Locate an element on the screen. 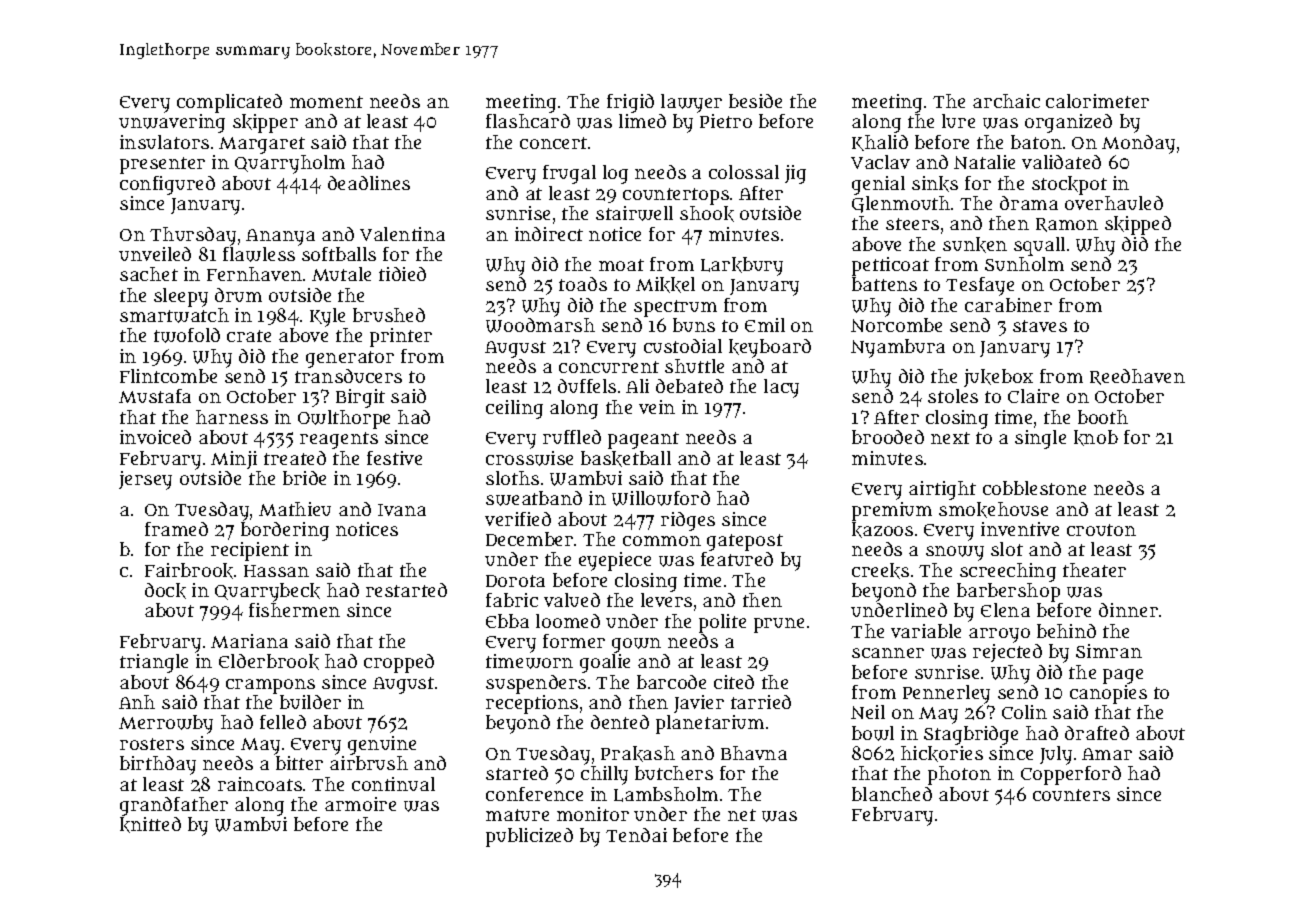 This screenshot has width=1308, height=924. unveiled is located at coordinates (155, 254).
